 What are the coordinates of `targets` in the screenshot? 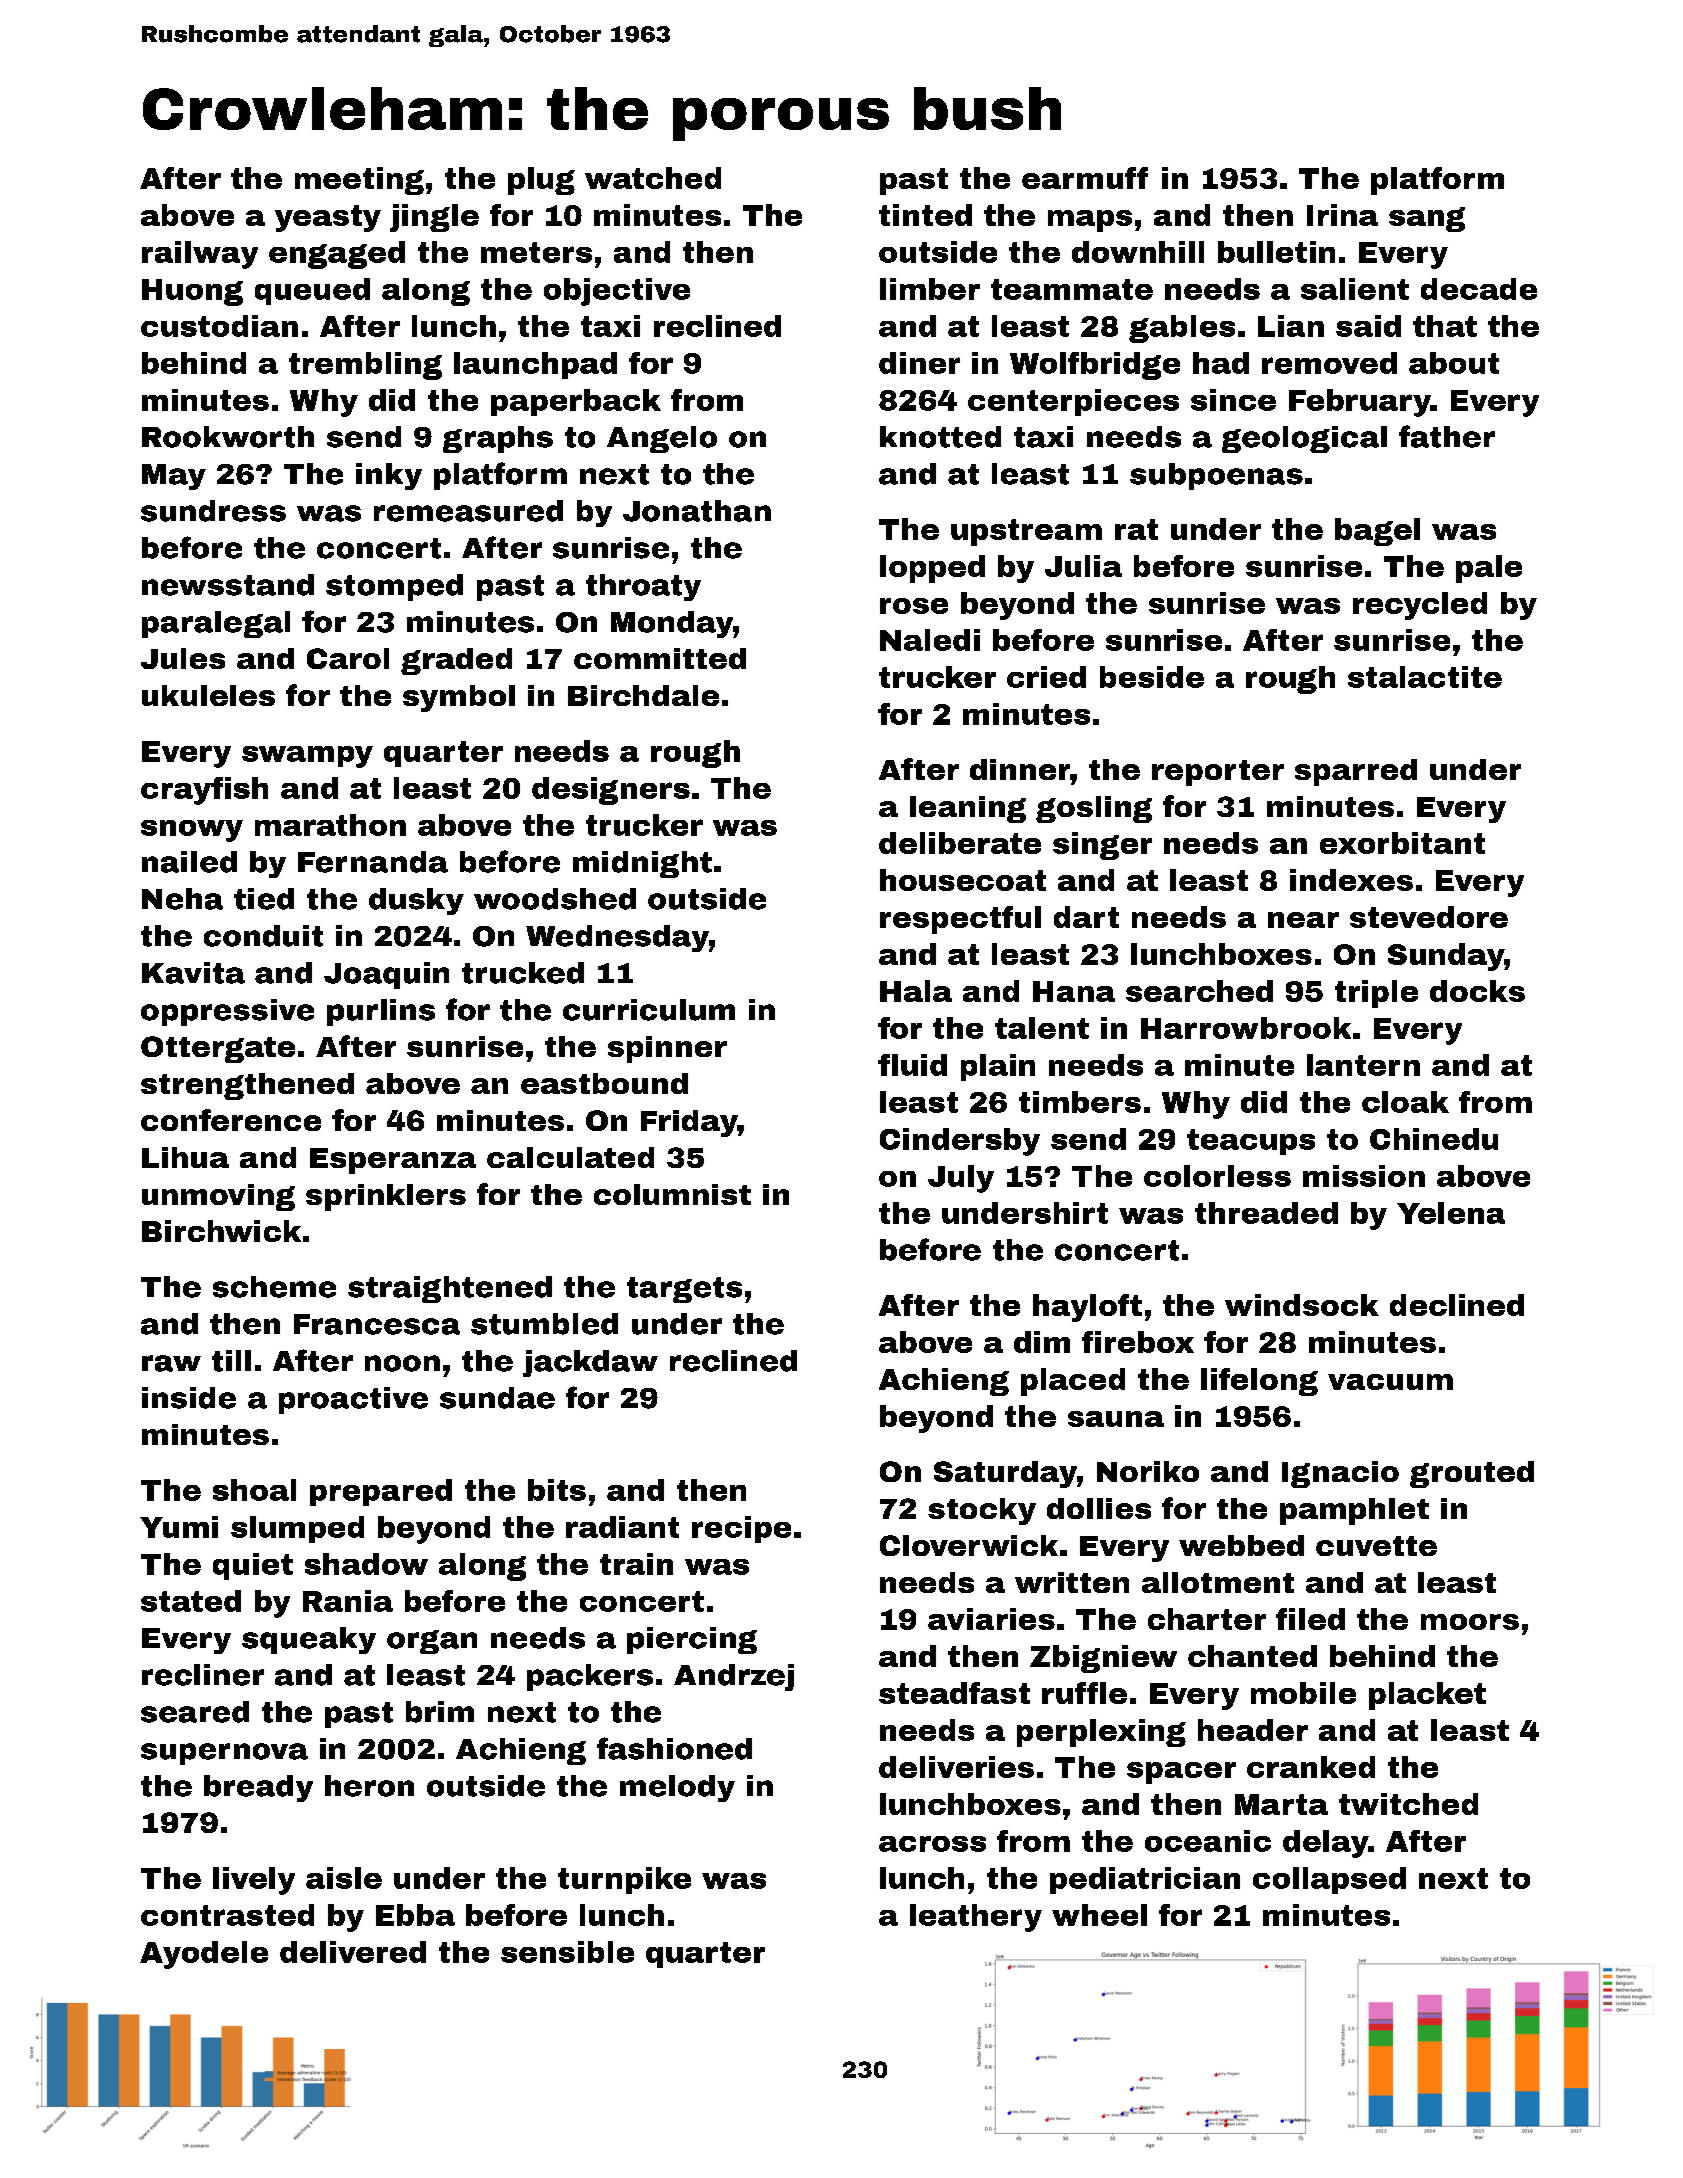 It's located at (684, 1290).
